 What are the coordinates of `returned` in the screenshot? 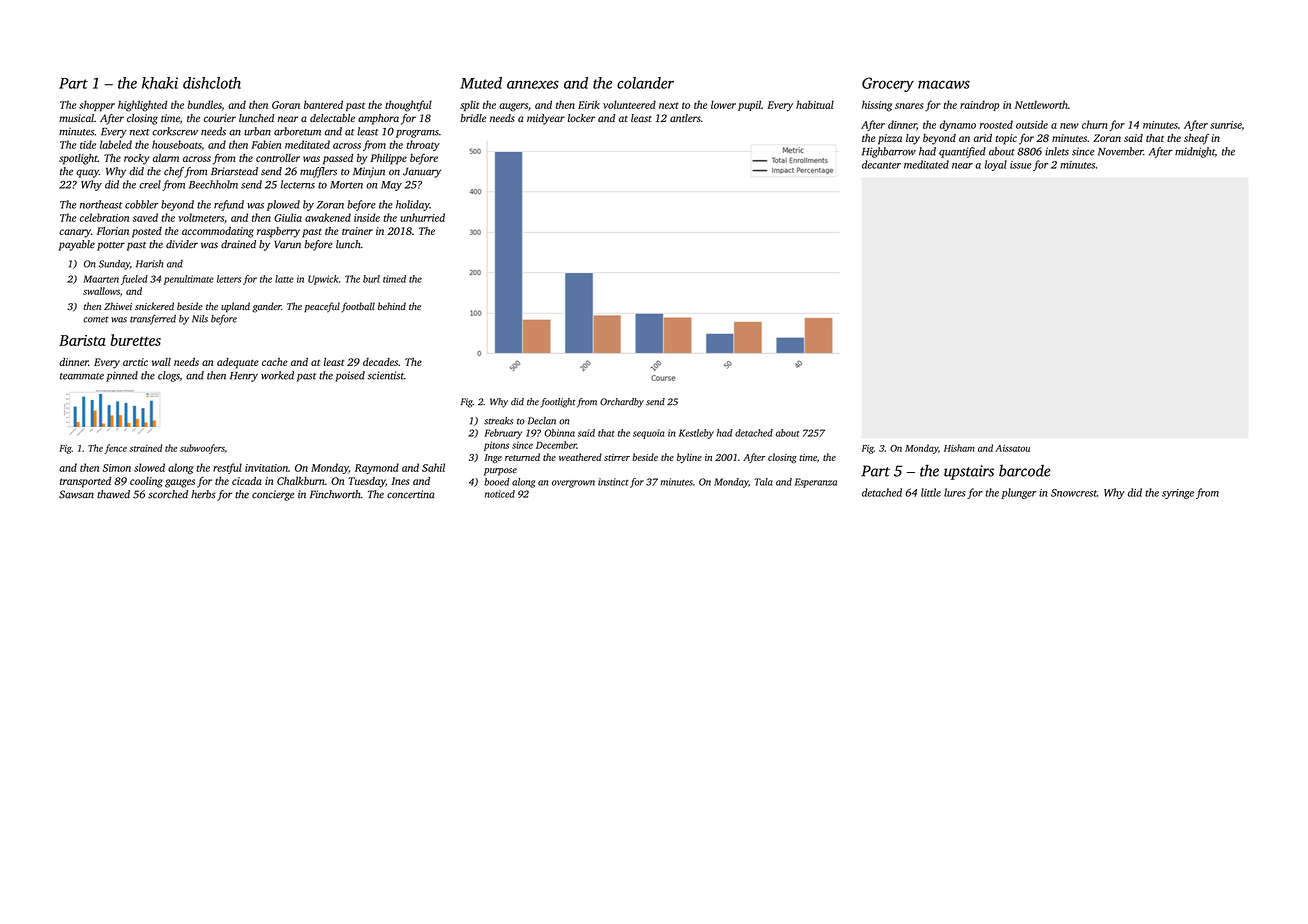 It's located at (522, 457).
